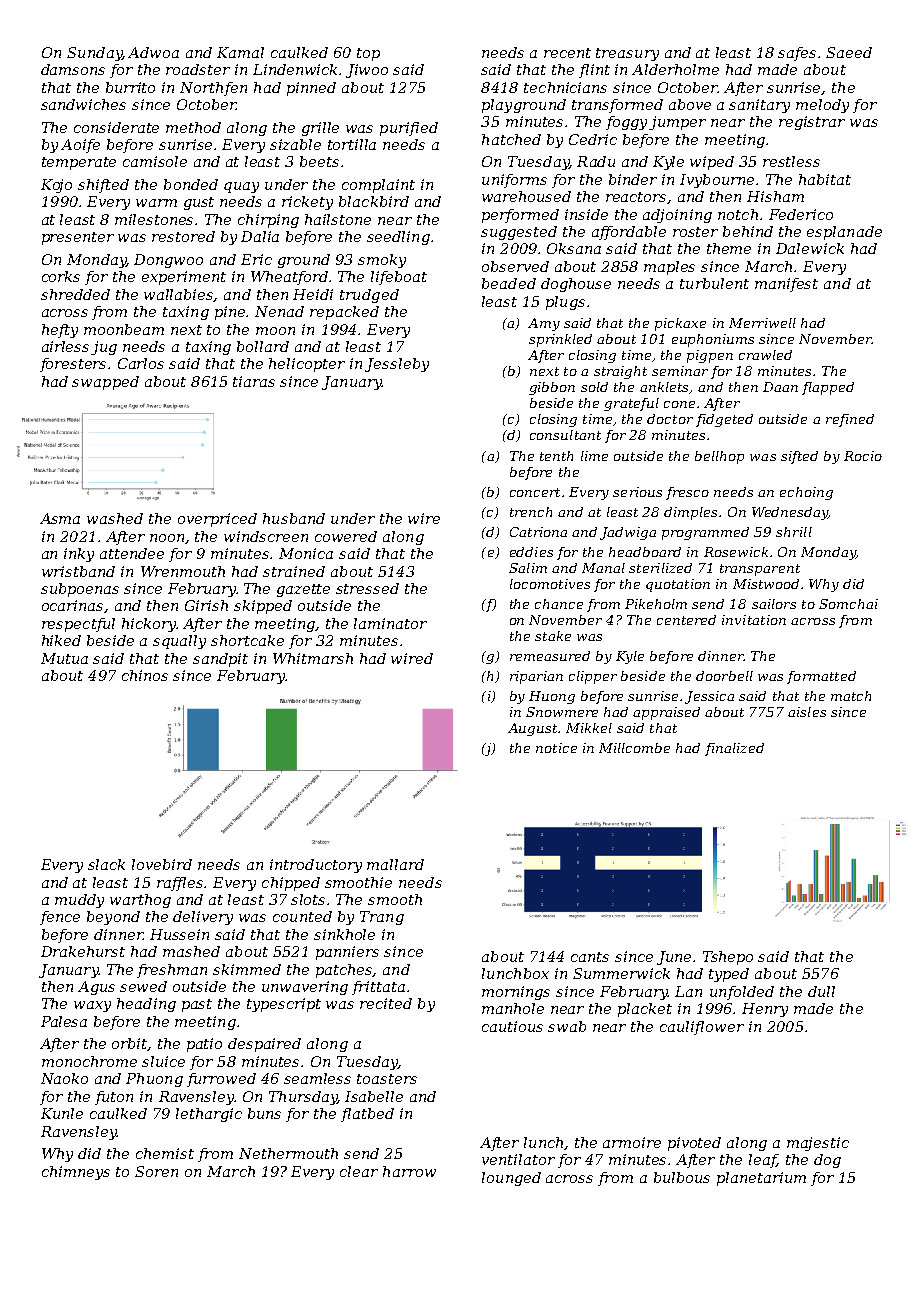 This page has height=1308, width=924. Describe the element at coordinates (346, 536) in the page. I see `cowered` at that location.
